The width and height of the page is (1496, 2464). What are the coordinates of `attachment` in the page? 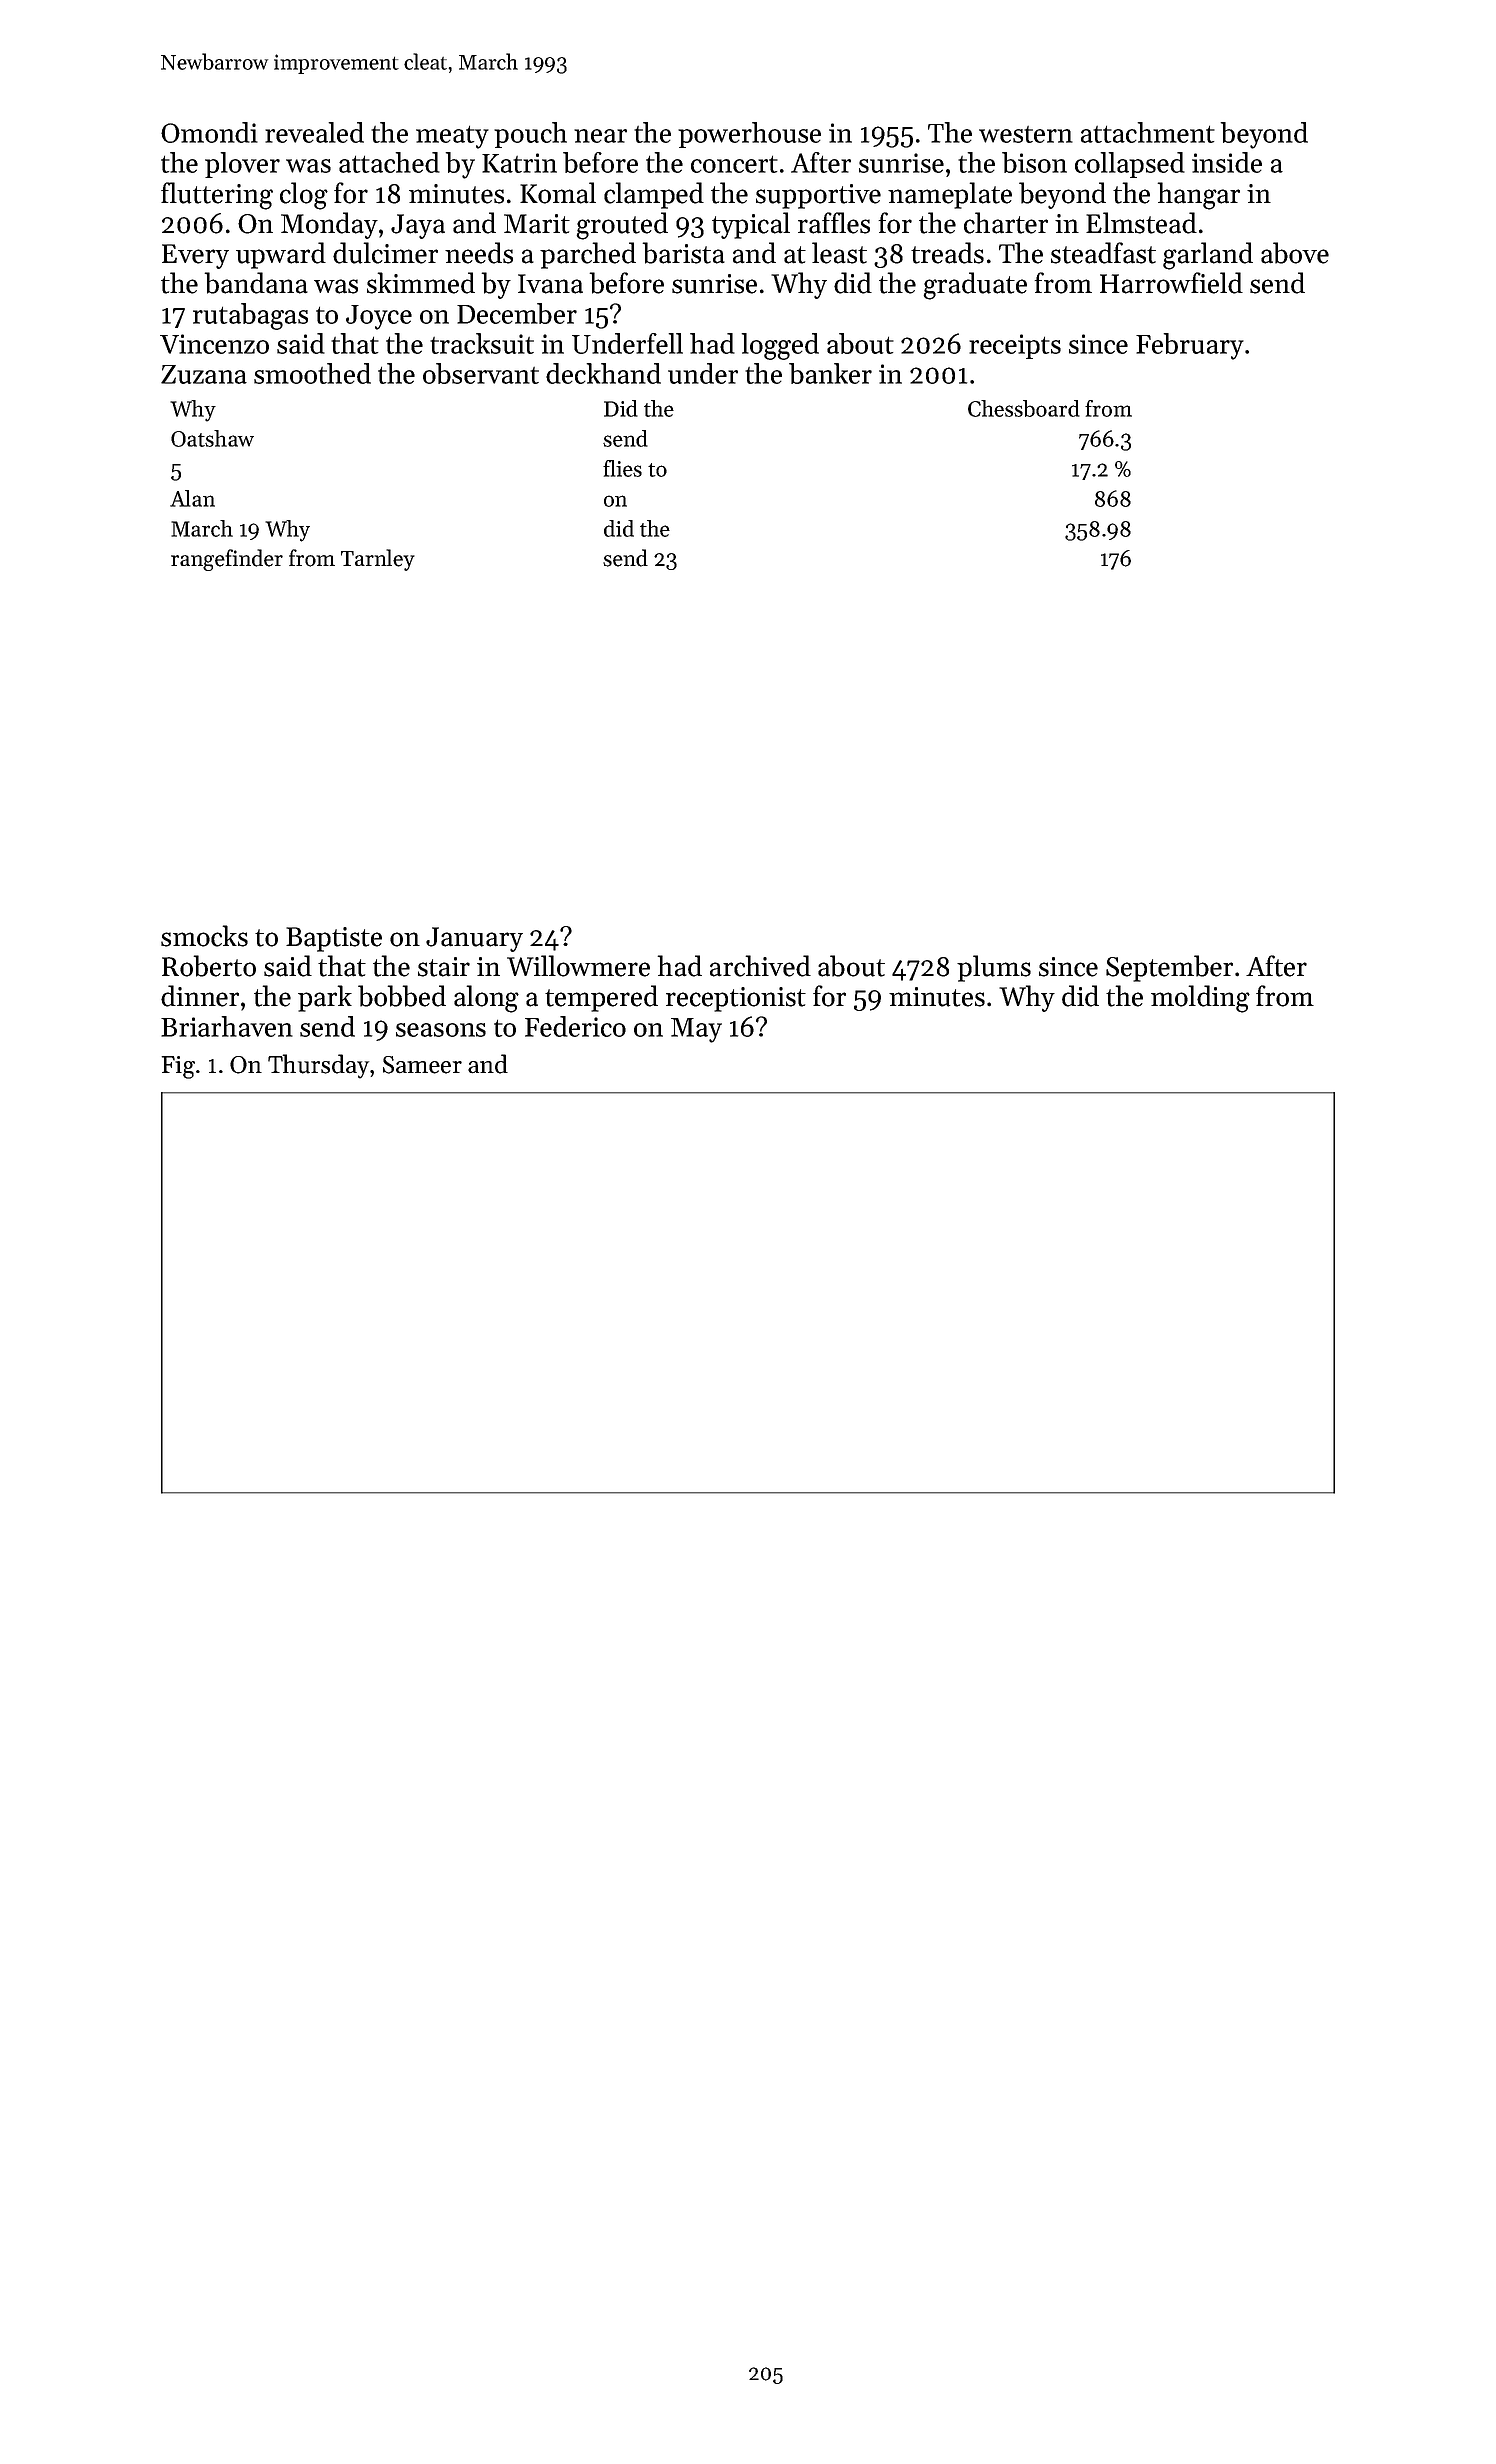 It's located at (1148, 132).
